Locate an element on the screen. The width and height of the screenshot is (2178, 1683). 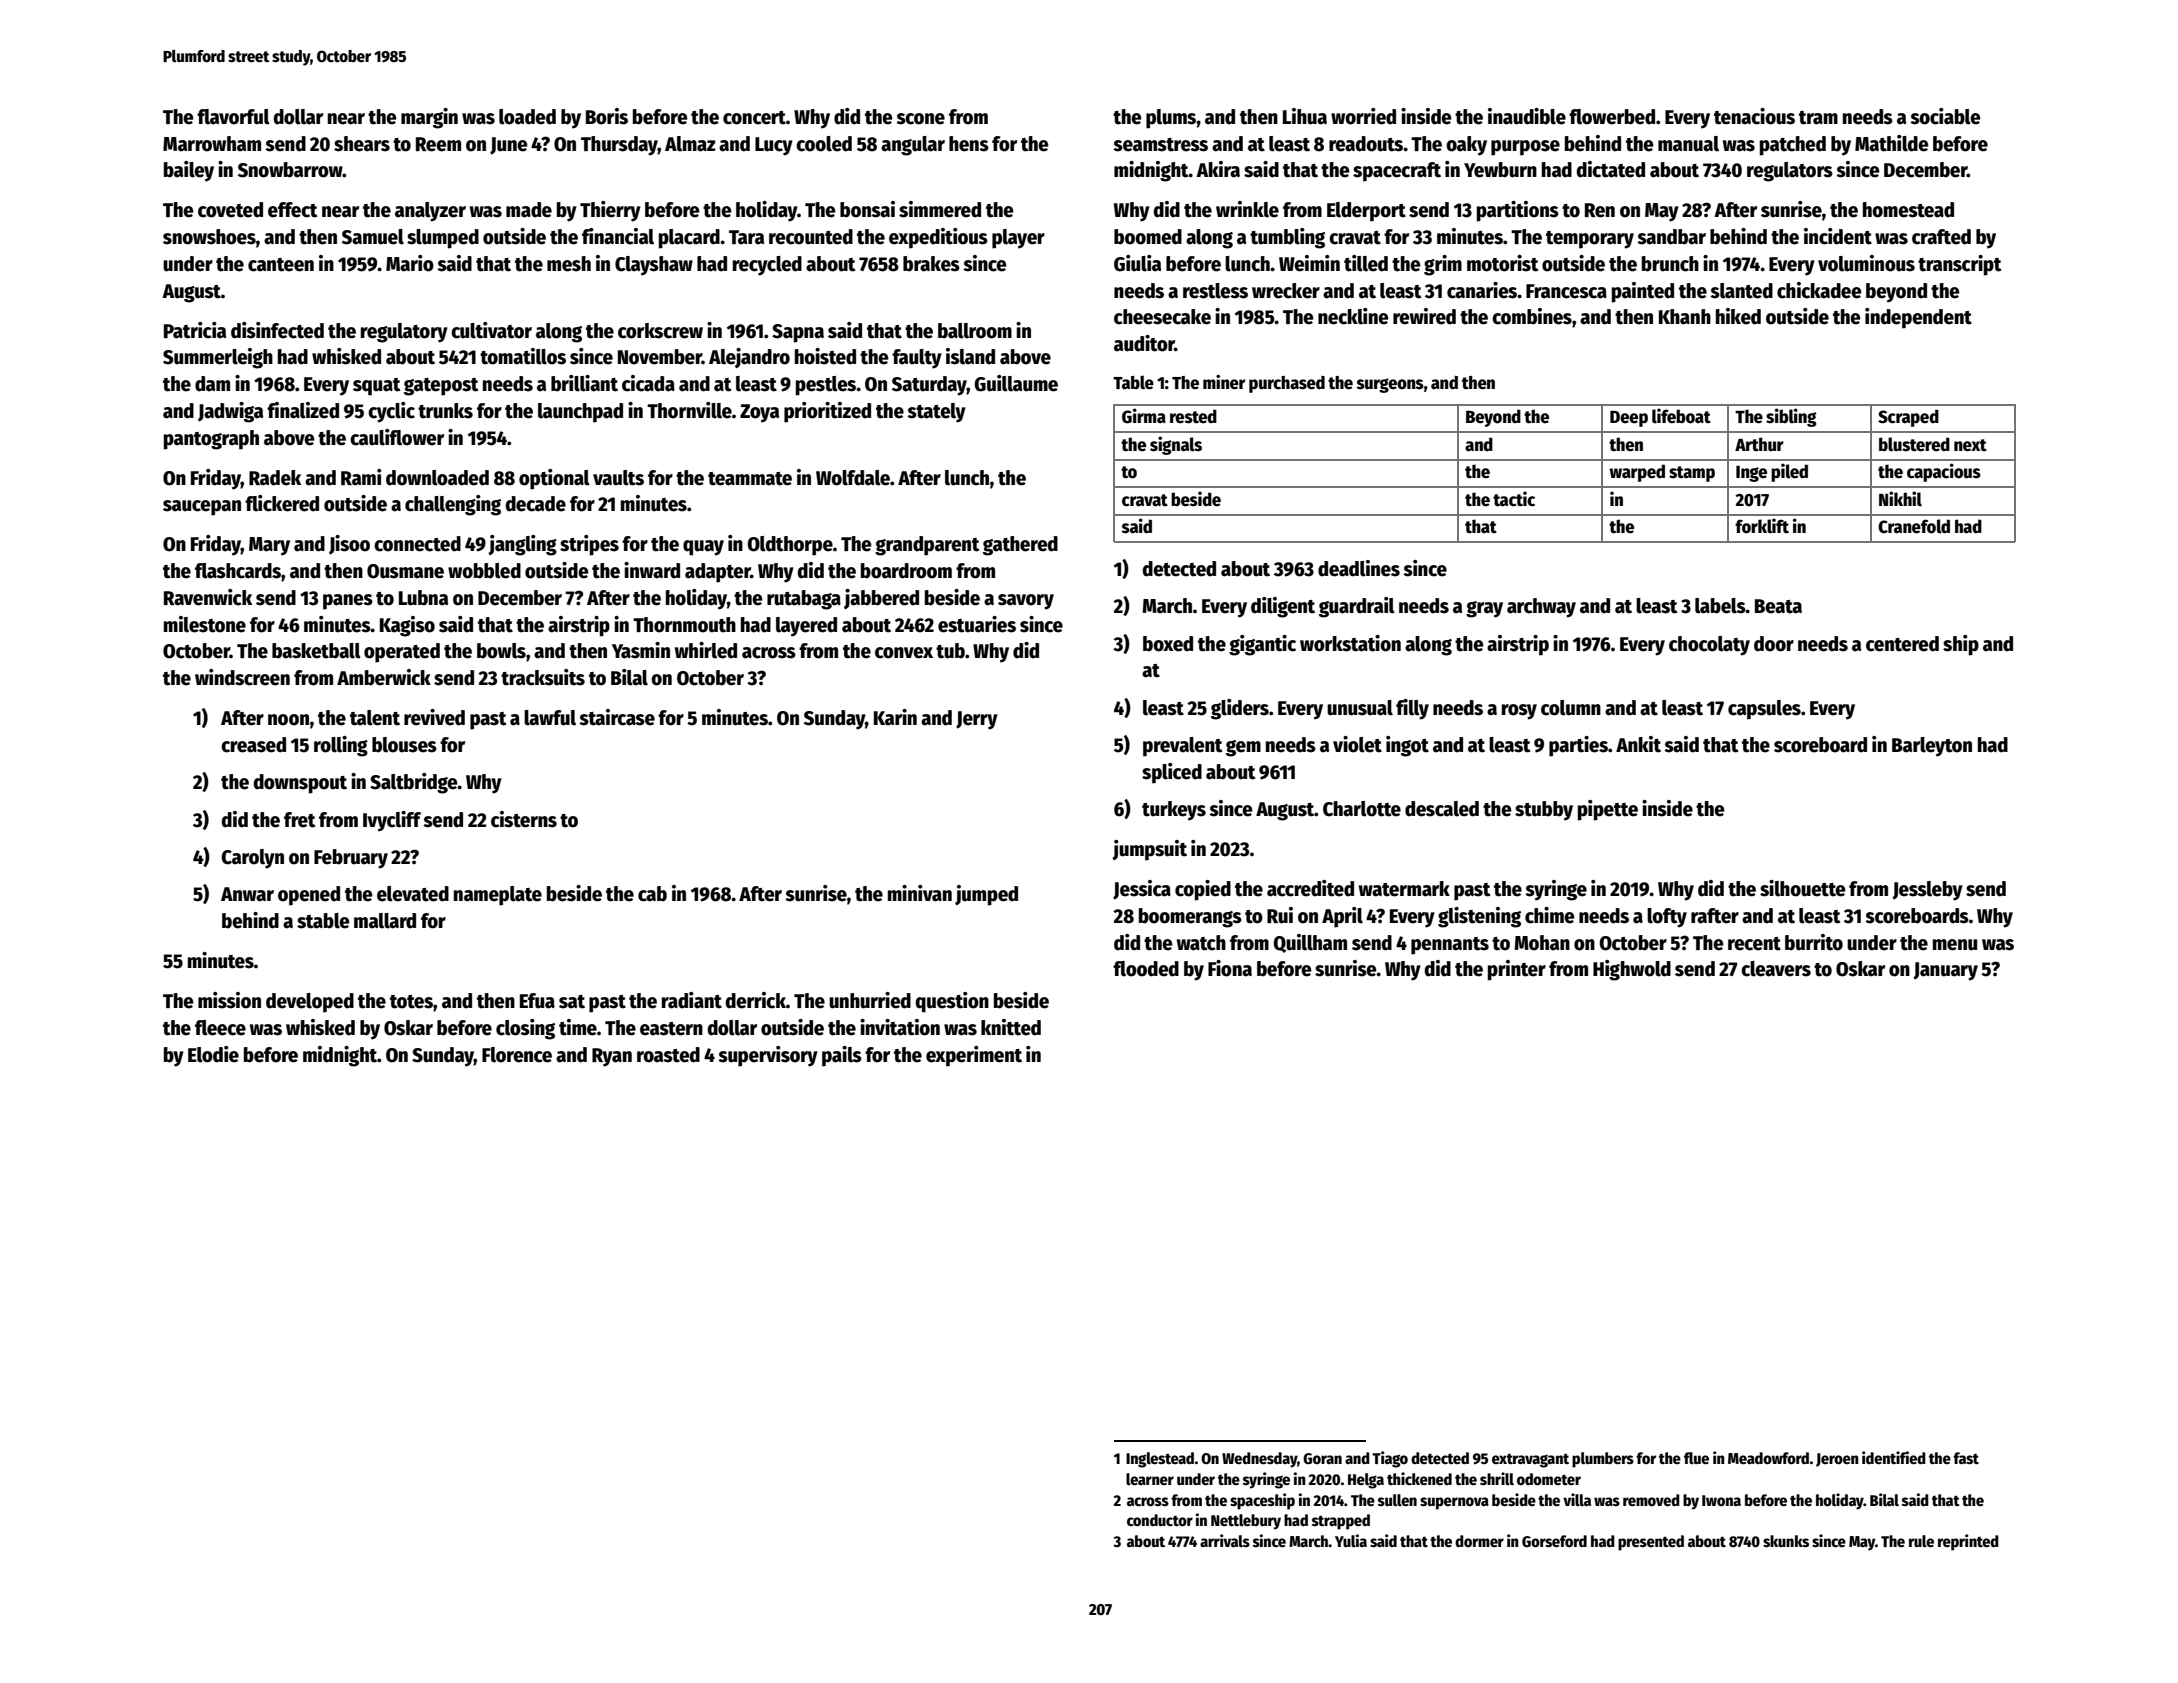
sandbar is located at coordinates (1671, 237).
